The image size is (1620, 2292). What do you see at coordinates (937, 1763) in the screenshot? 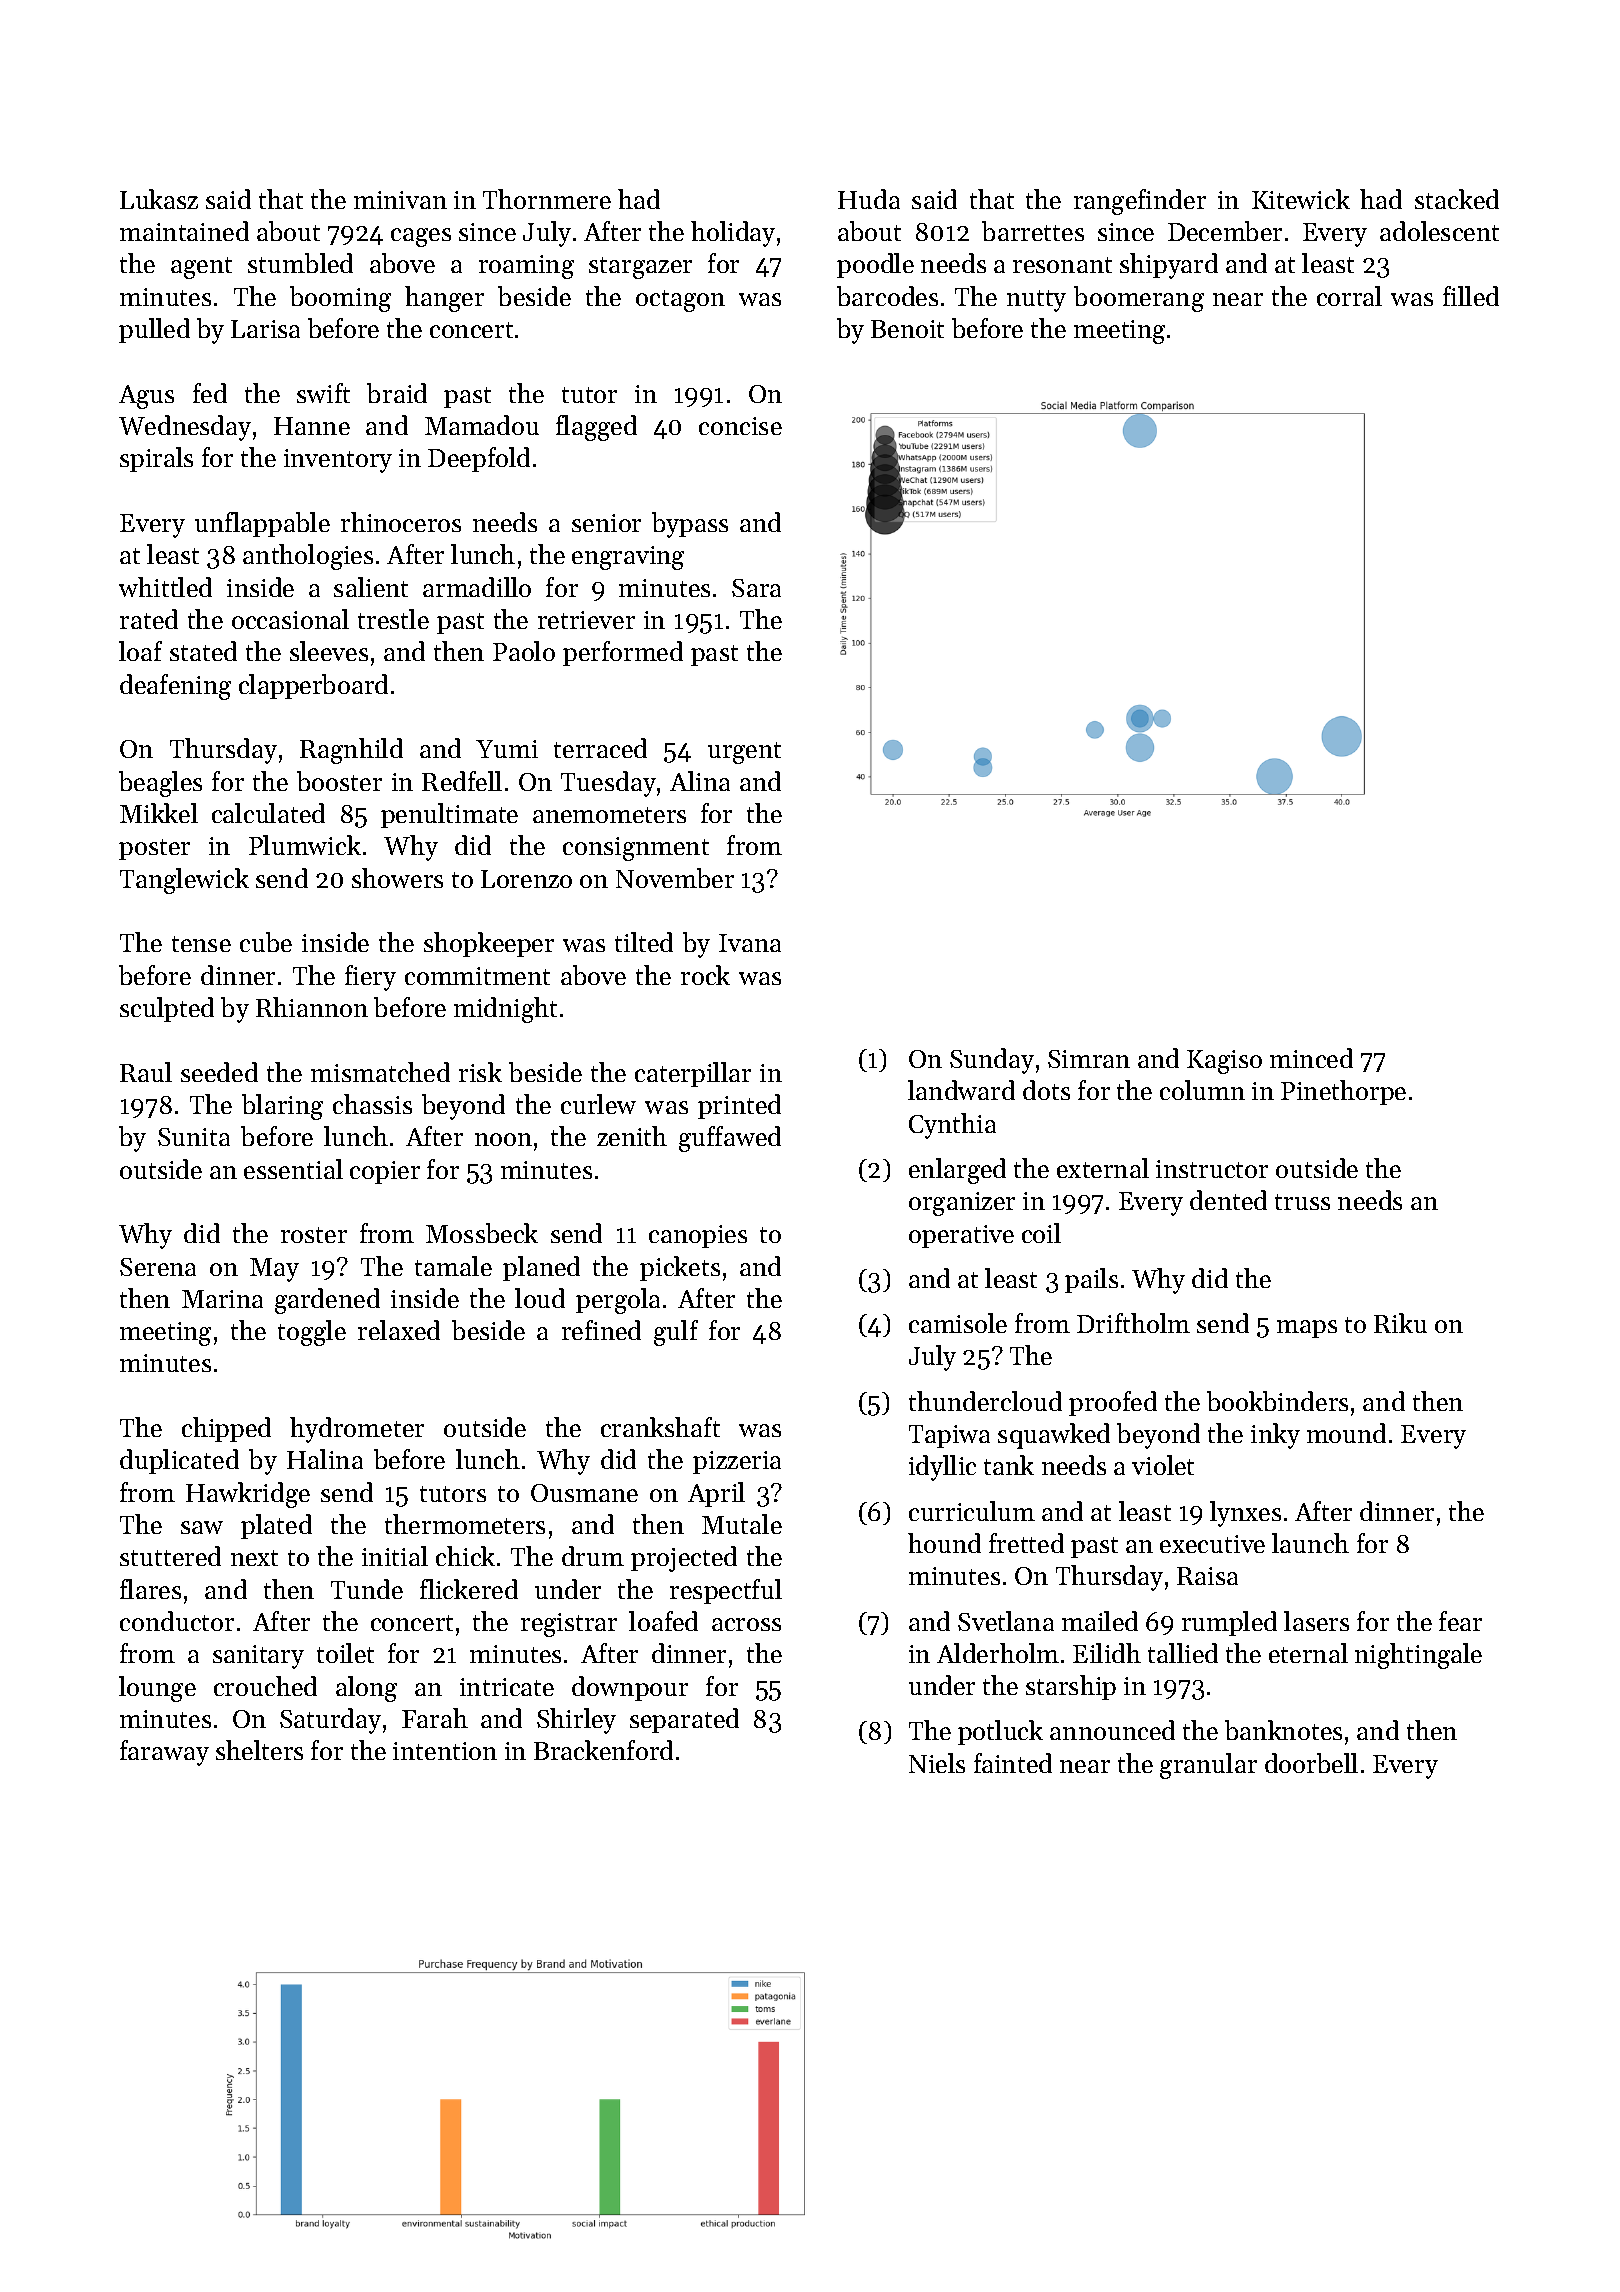
I see `Niels` at bounding box center [937, 1763].
